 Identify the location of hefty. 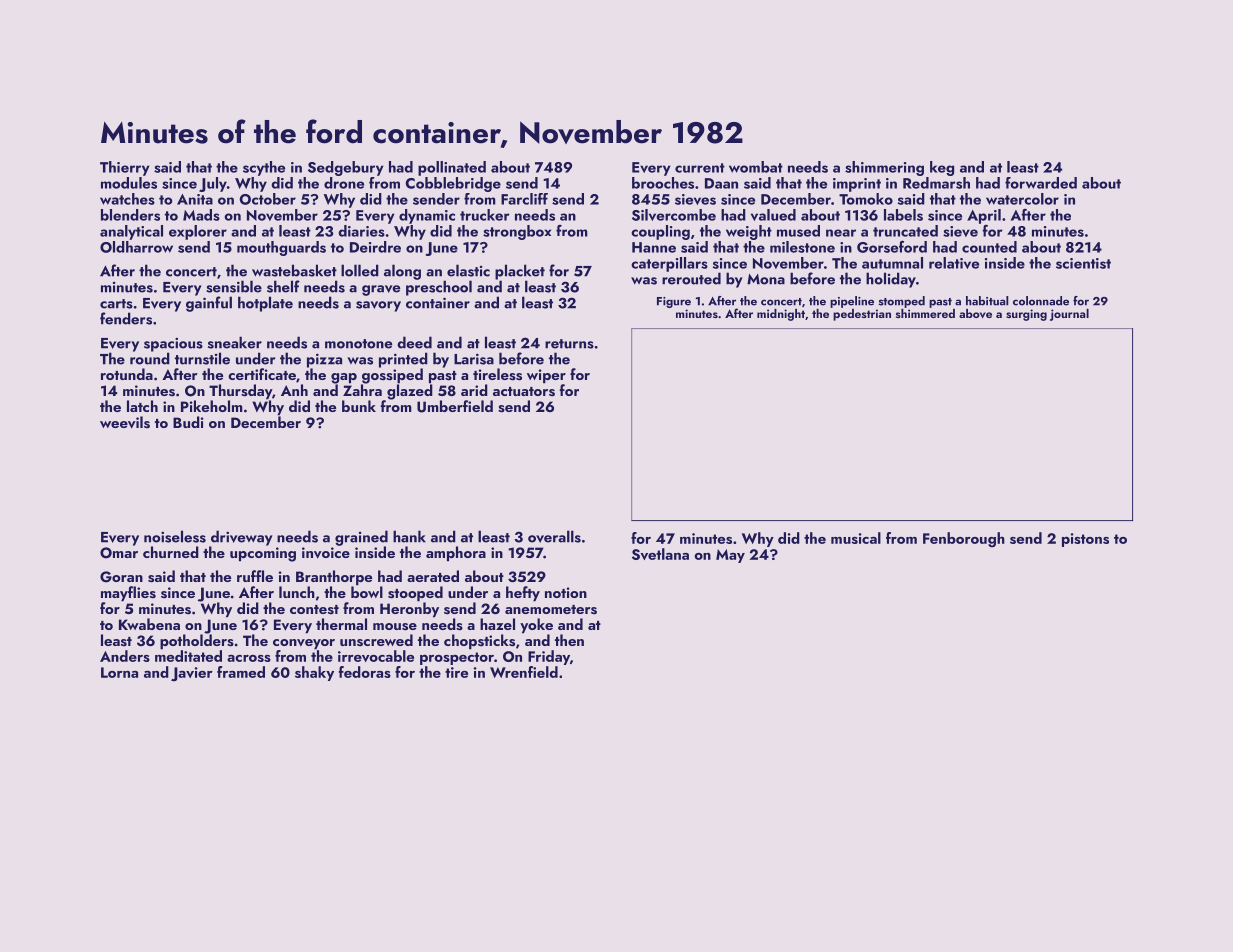
(523, 594).
